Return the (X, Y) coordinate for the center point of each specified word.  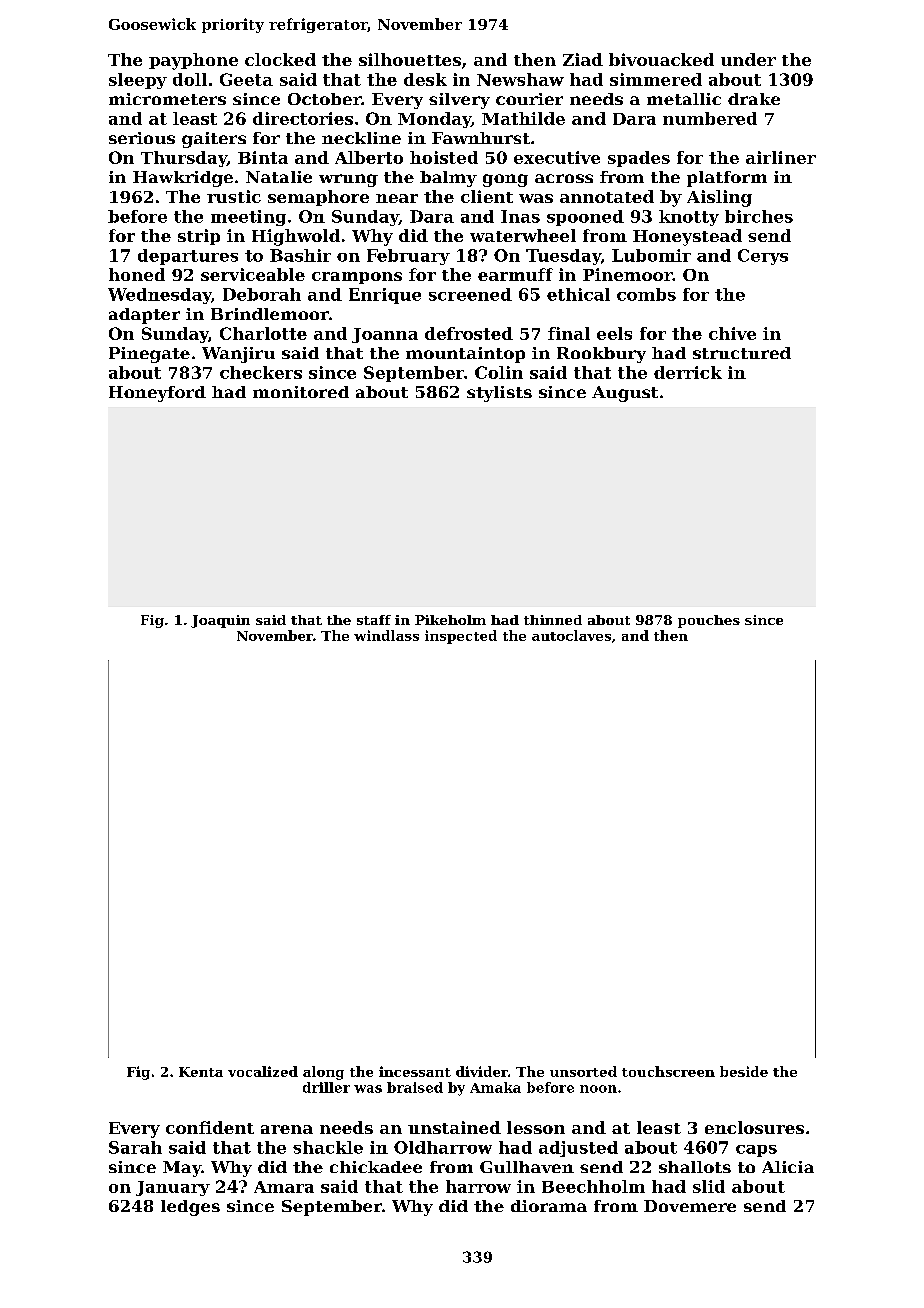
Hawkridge (183, 179)
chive (732, 333)
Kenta (201, 1072)
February (408, 257)
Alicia (788, 1167)
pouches (709, 621)
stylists (499, 394)
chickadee (376, 1167)
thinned (553, 620)
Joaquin (220, 621)
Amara (284, 1187)
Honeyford (157, 394)
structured (742, 353)
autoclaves (571, 635)
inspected (461, 637)
